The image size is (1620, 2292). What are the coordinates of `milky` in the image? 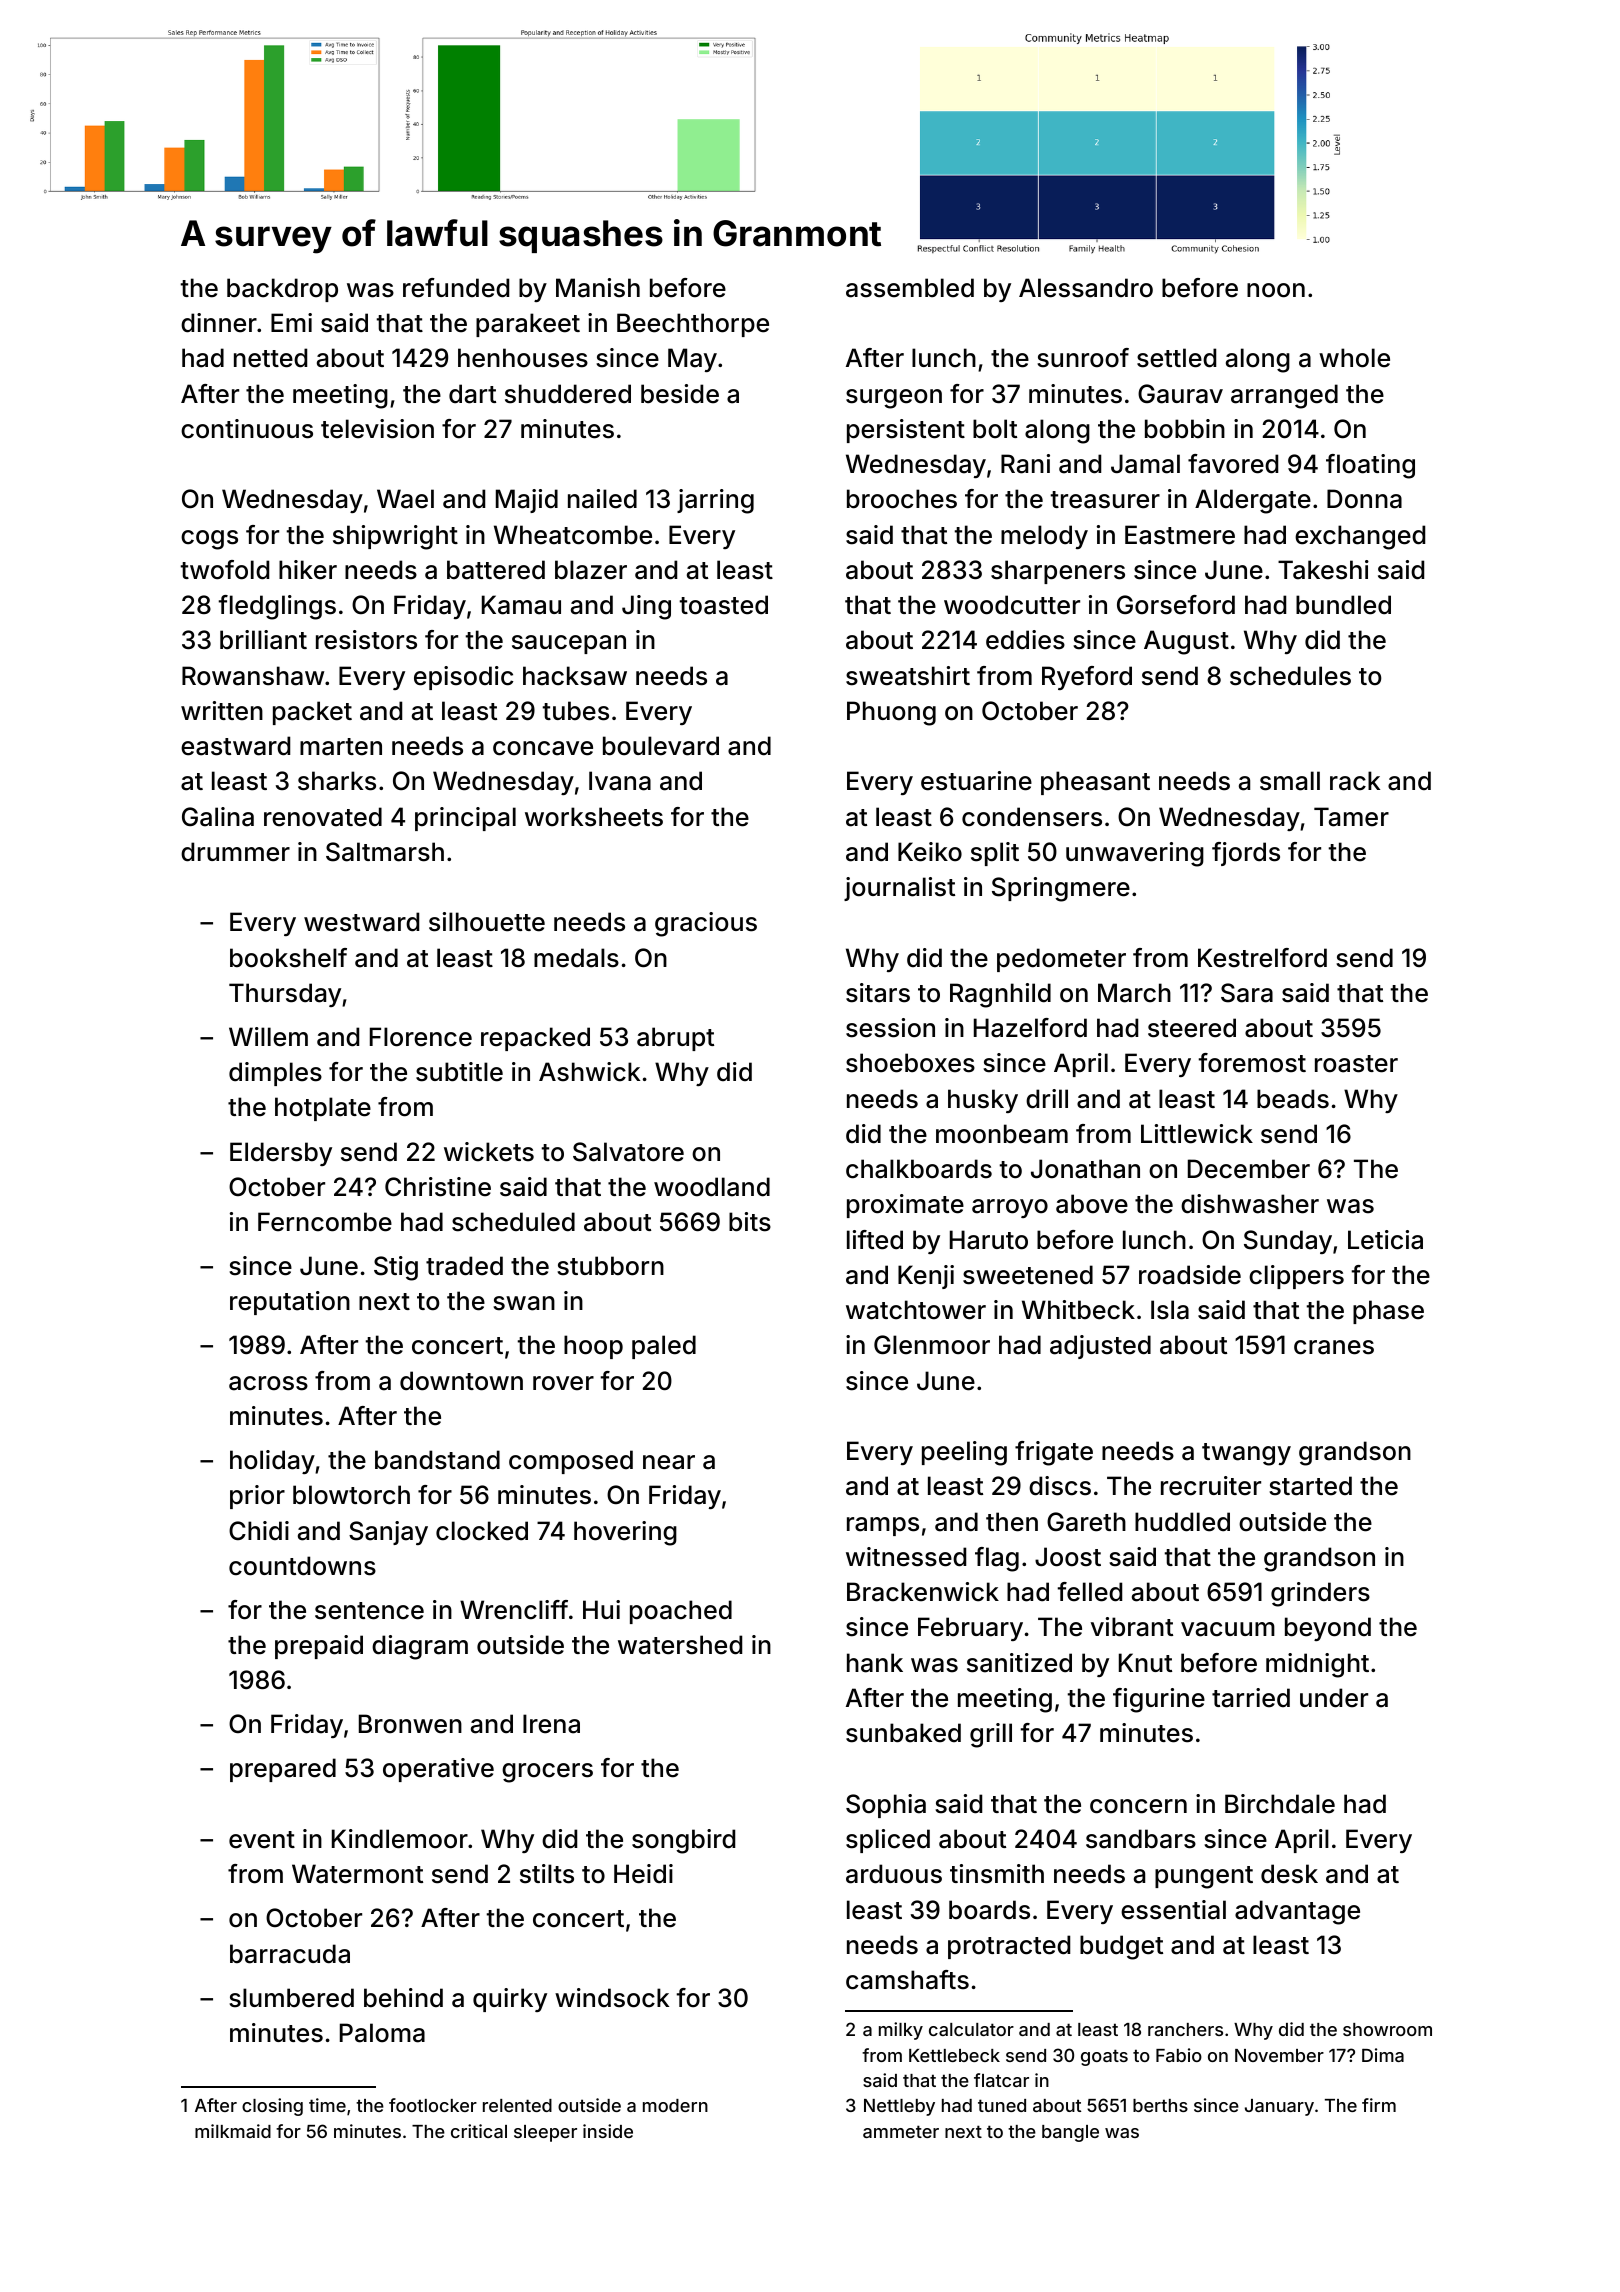 It's located at (901, 2031).
